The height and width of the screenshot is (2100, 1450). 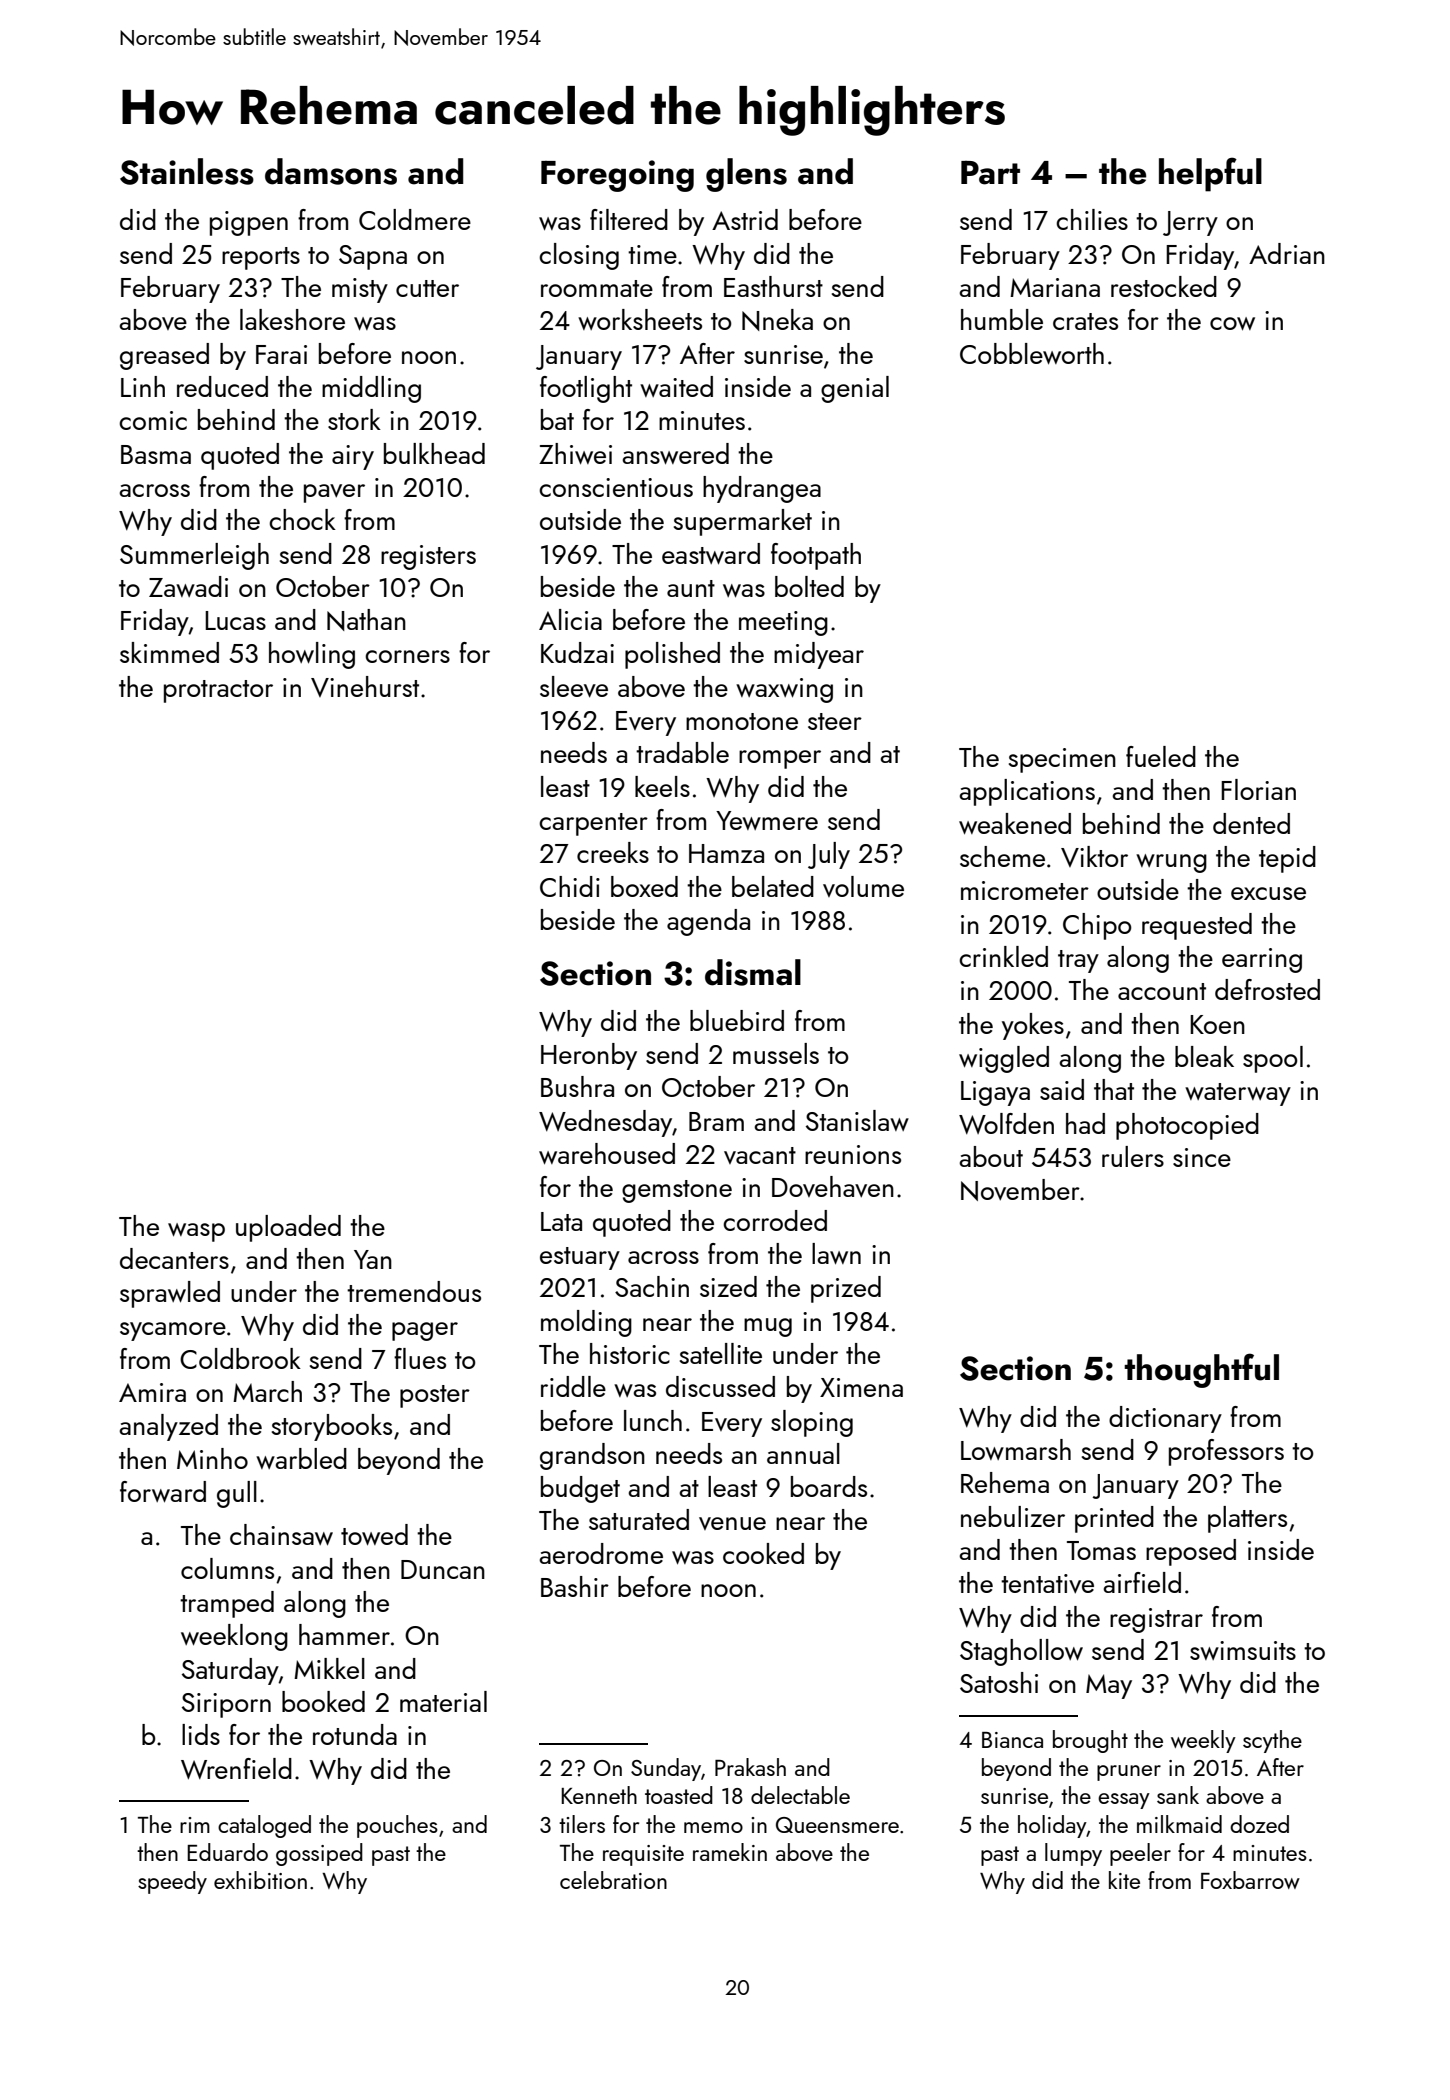 I want to click on bulkhead, so click(x=434, y=453).
